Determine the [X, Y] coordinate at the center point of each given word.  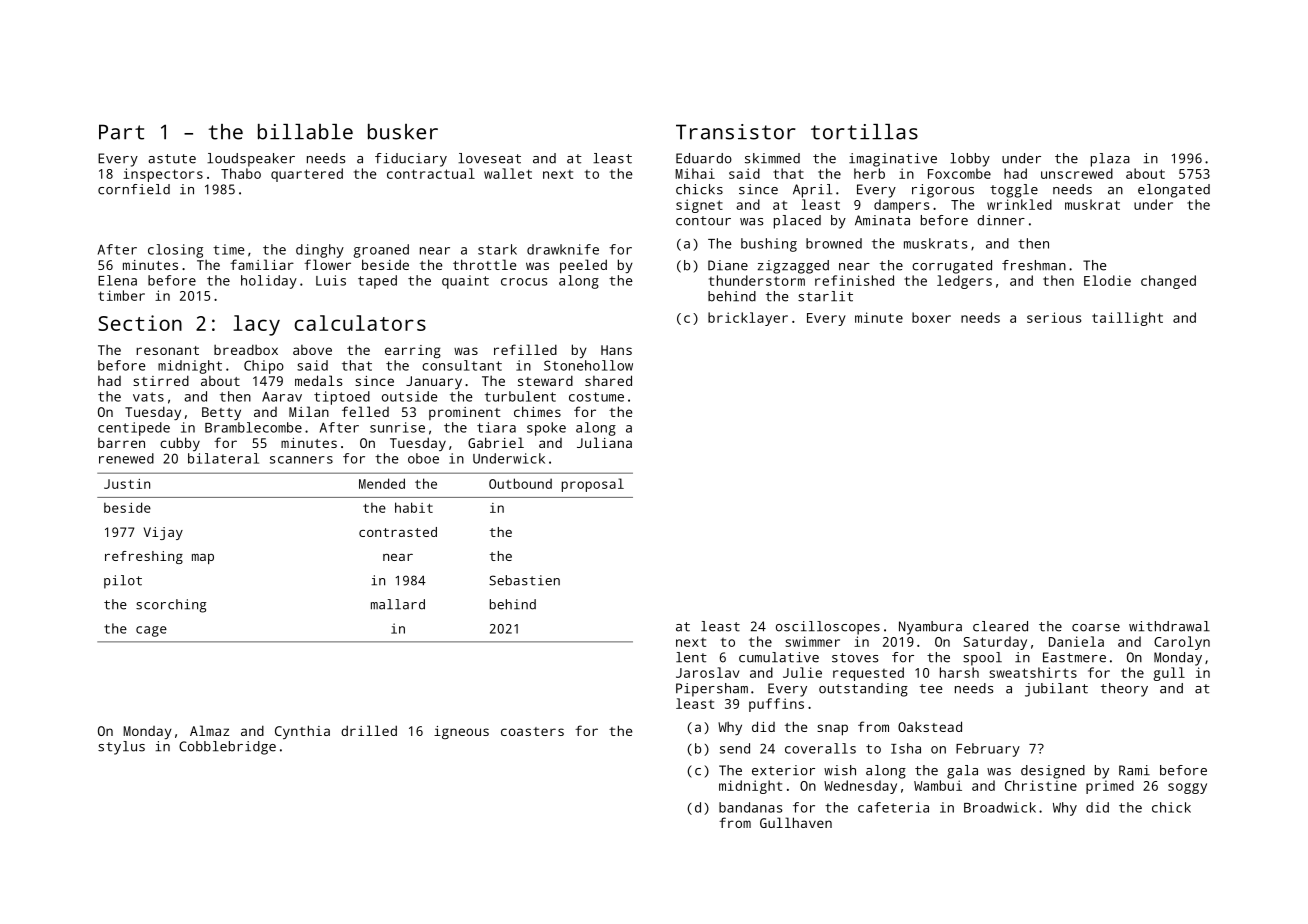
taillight [1127, 319]
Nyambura [930, 628]
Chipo [264, 367]
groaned [381, 251]
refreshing [144, 557]
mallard [398, 604]
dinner [1001, 220]
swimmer [813, 641]
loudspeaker [251, 160]
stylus [121, 748]
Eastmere [1074, 657]
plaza [1110, 160]
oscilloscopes [828, 628]
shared [608, 380]
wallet [508, 173]
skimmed [772, 158]
